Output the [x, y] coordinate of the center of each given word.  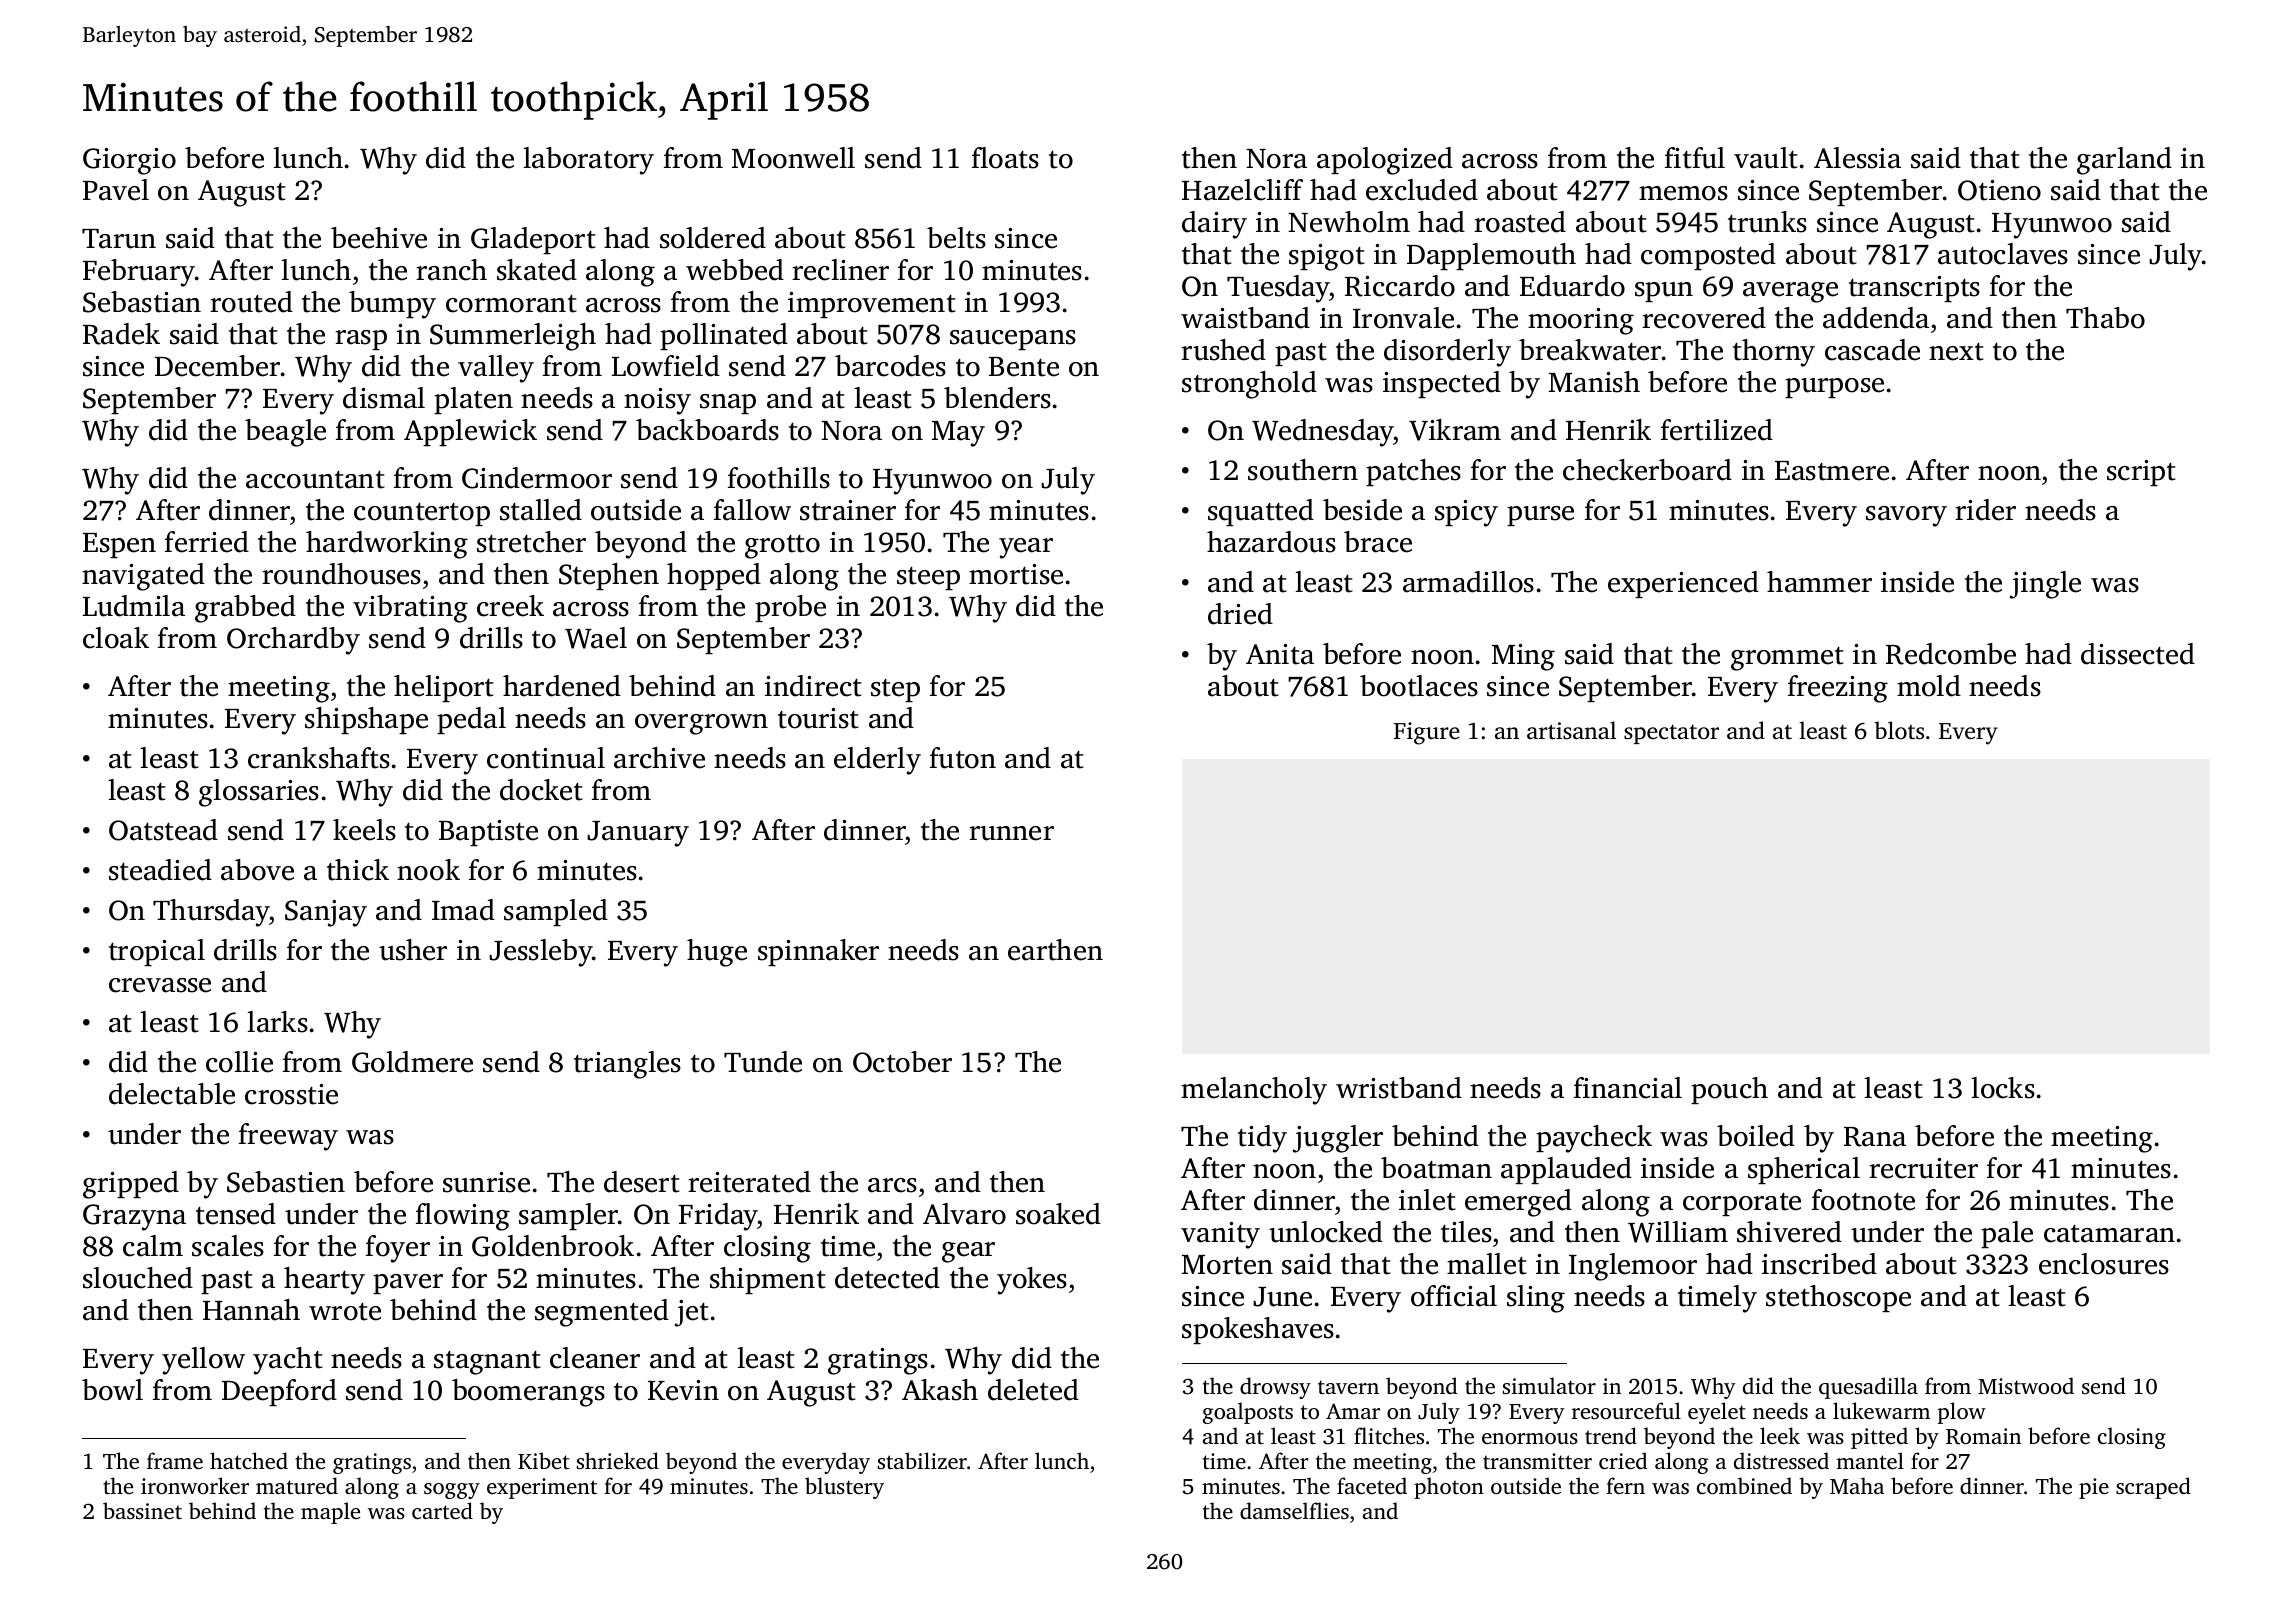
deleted [1033, 1390]
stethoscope [1838, 1298]
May [958, 434]
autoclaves [2003, 254]
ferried [207, 542]
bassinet [142, 1510]
